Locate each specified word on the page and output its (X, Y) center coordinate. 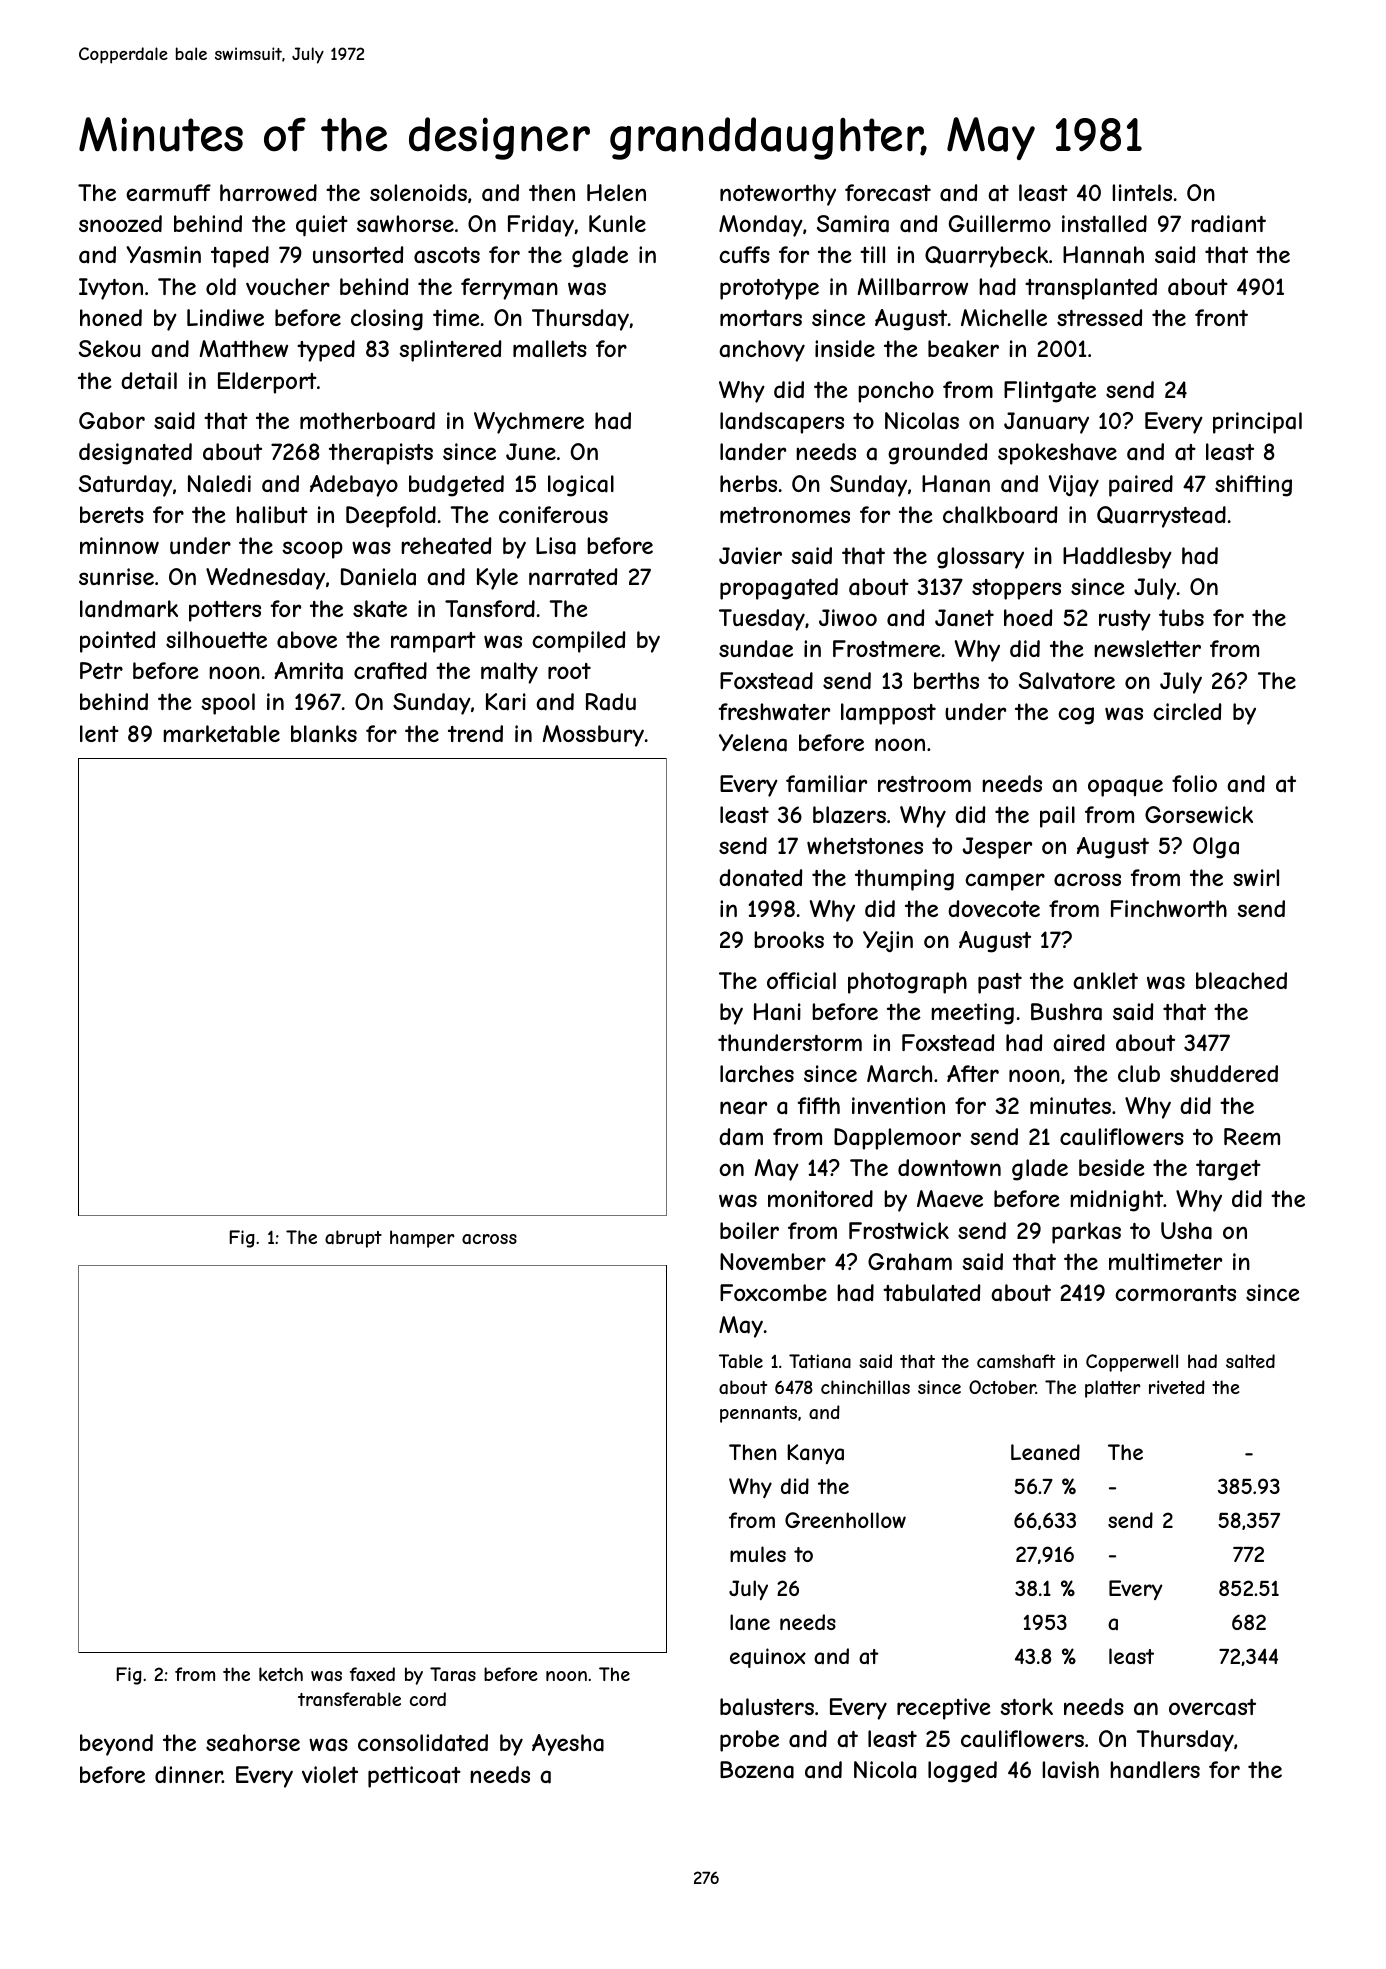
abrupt (353, 1239)
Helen (616, 192)
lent (99, 733)
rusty (1125, 620)
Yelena (753, 743)
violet (330, 1774)
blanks (324, 734)
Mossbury (593, 736)
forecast (888, 193)
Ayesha (568, 1745)
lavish (1070, 1770)
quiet (322, 226)
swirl (1256, 877)
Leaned (1045, 1452)
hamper (422, 1239)
